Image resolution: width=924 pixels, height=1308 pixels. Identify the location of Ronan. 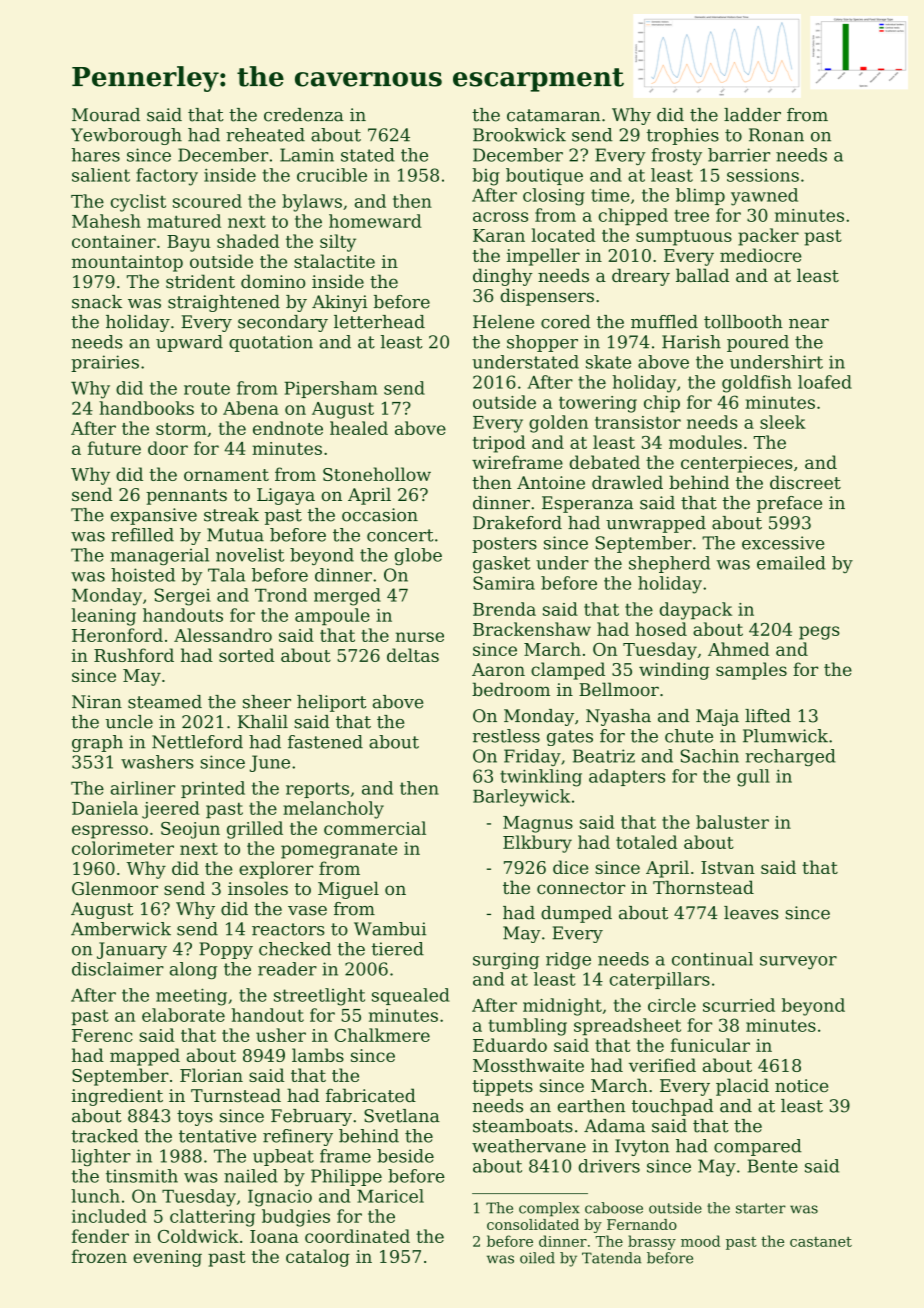
(776, 135).
